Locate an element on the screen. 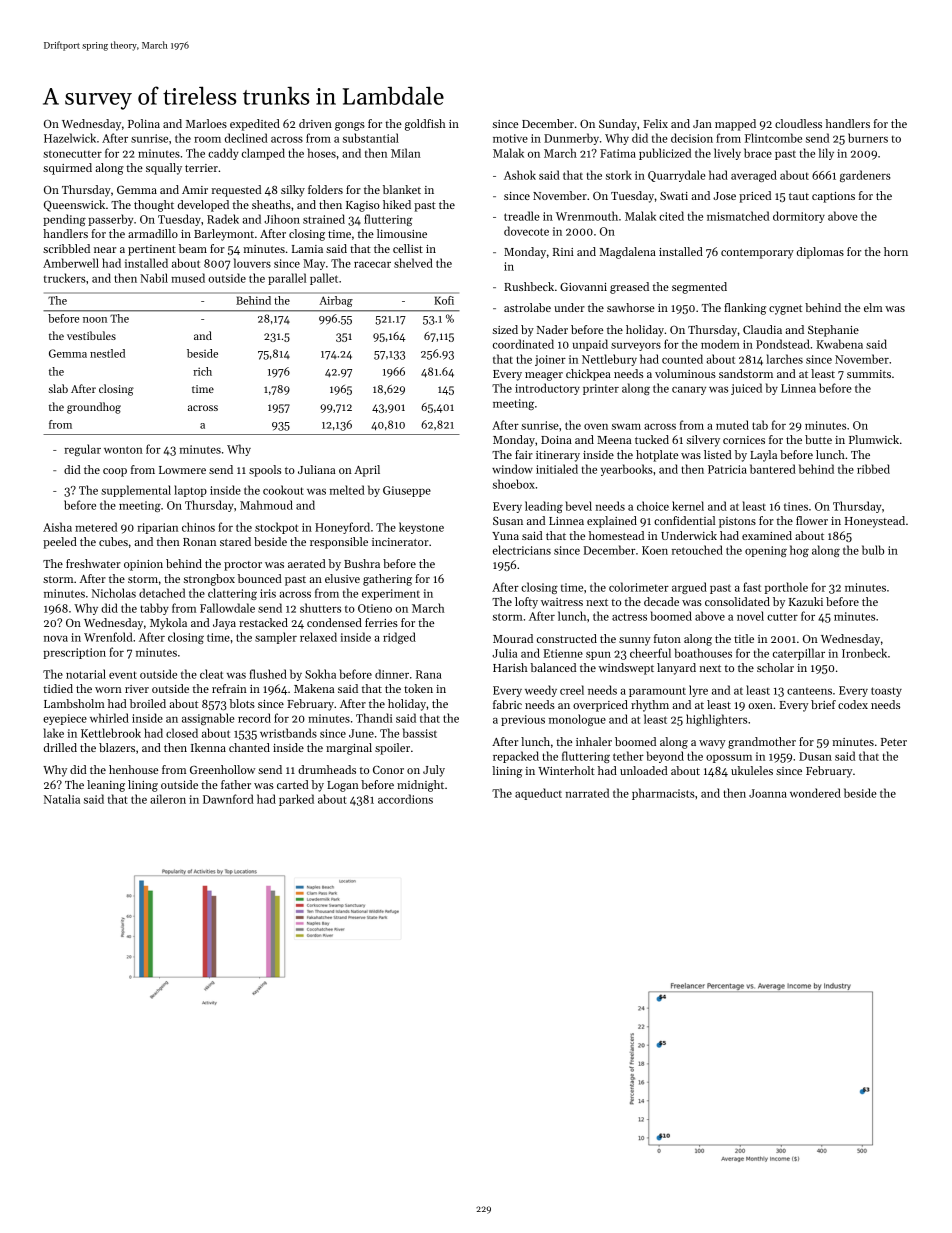 Image resolution: width=952 pixels, height=1233 pixels. constructed is located at coordinates (567, 638).
